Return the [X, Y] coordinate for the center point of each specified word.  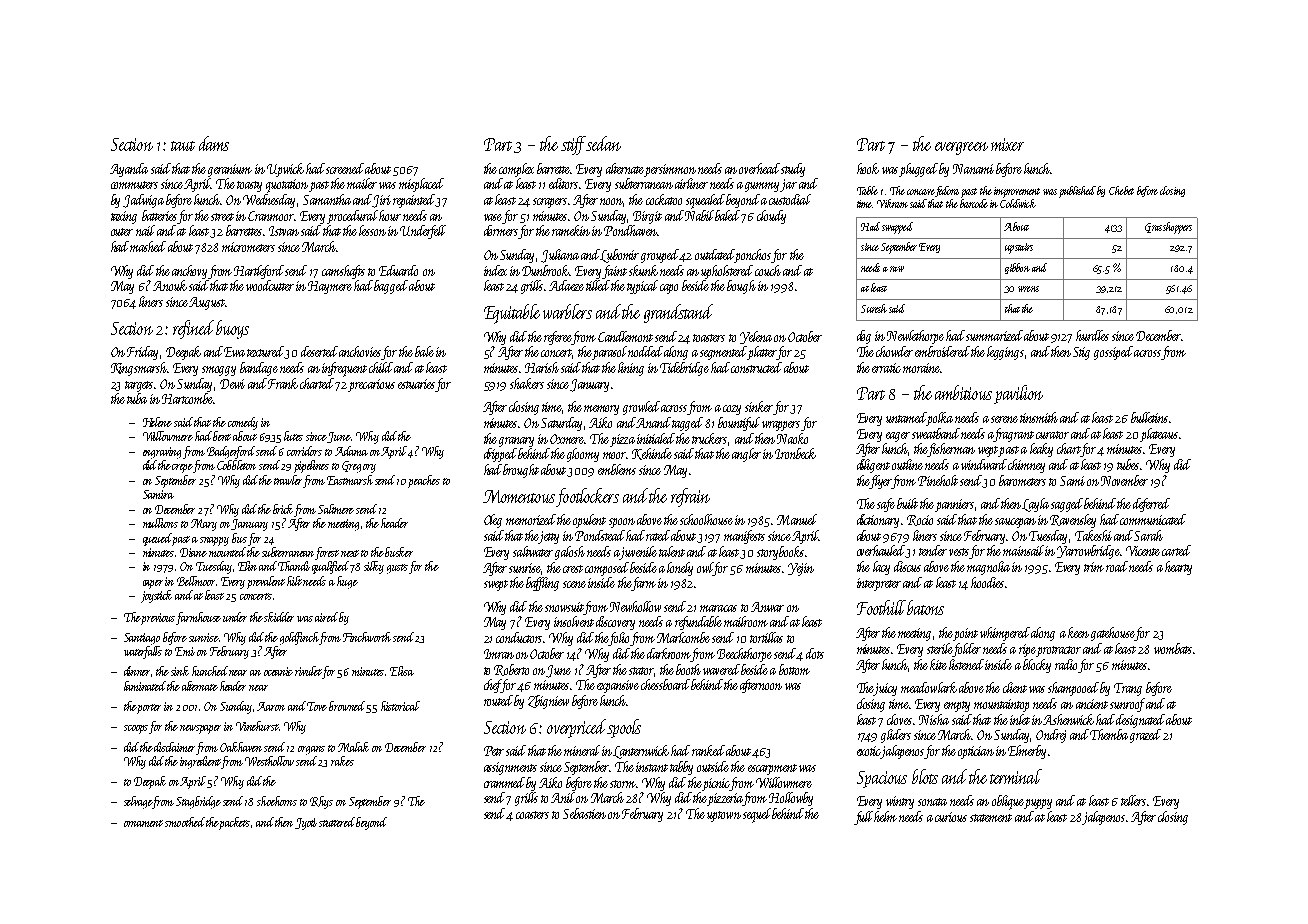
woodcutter [270, 285]
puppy [1038, 804]
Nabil [699, 215]
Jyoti [306, 824]
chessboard [665, 684]
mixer [1007, 144]
